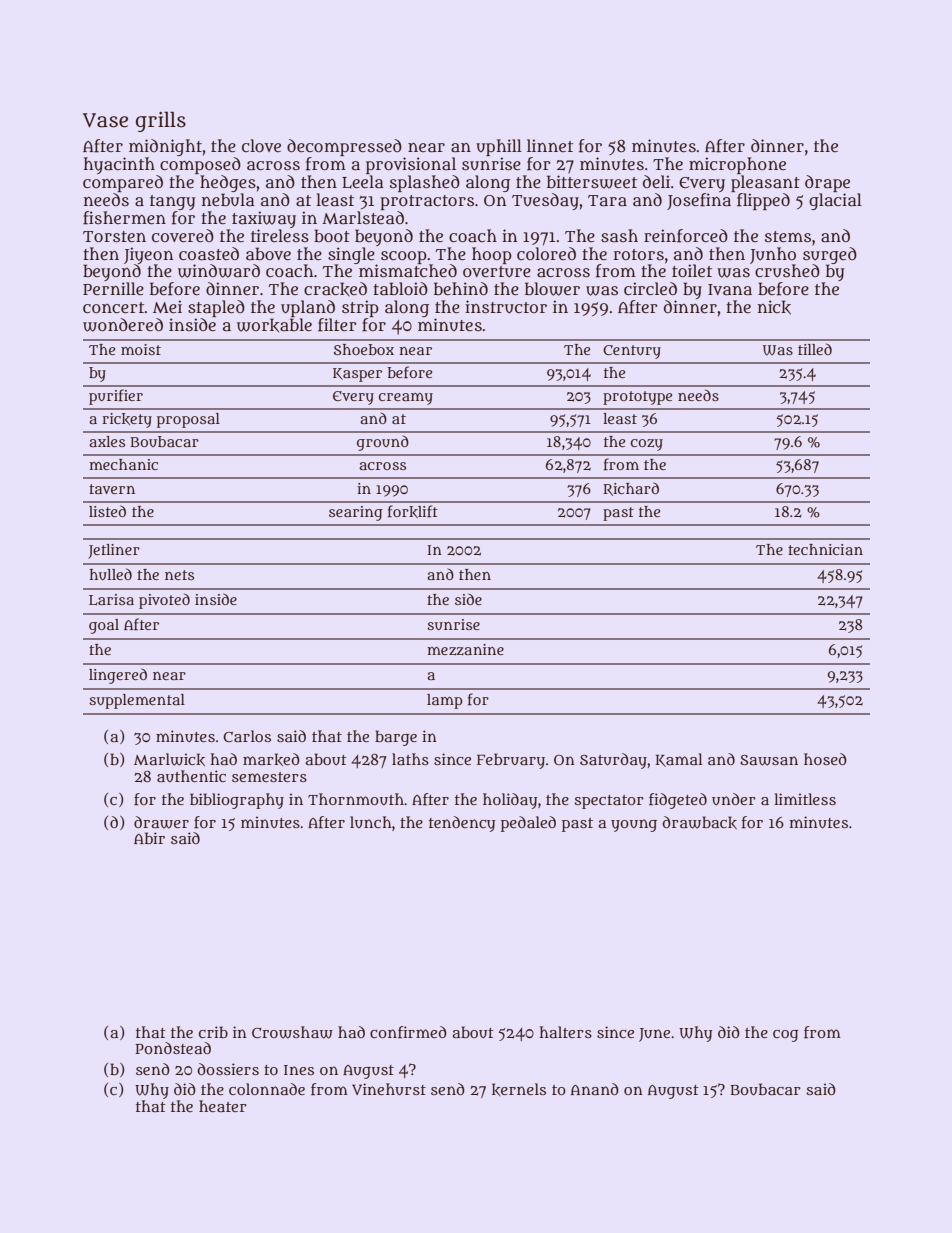 The height and width of the screenshot is (1233, 952). I want to click on lamp, so click(445, 701).
